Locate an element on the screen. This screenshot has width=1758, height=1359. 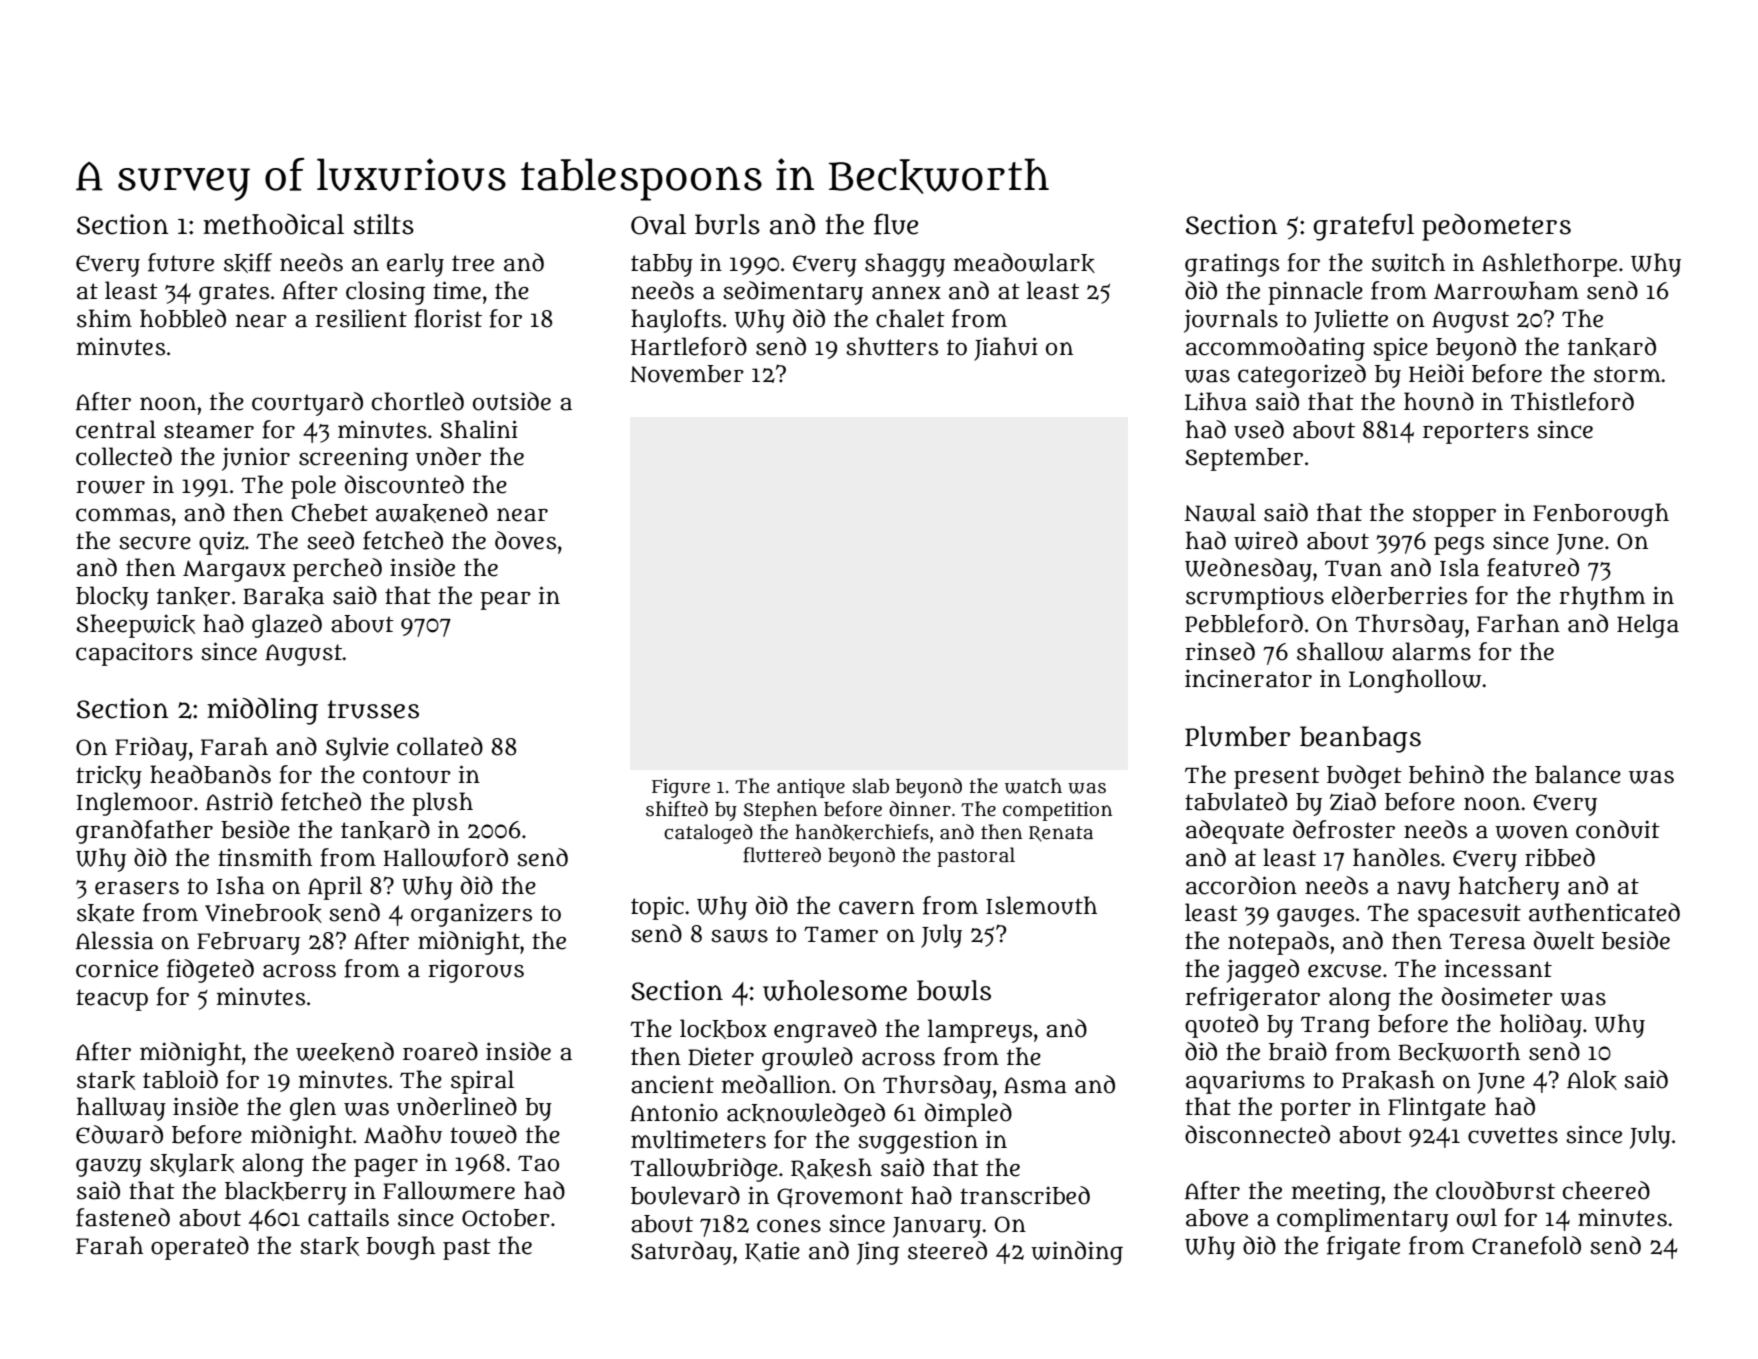
gratings is located at coordinates (1232, 265).
